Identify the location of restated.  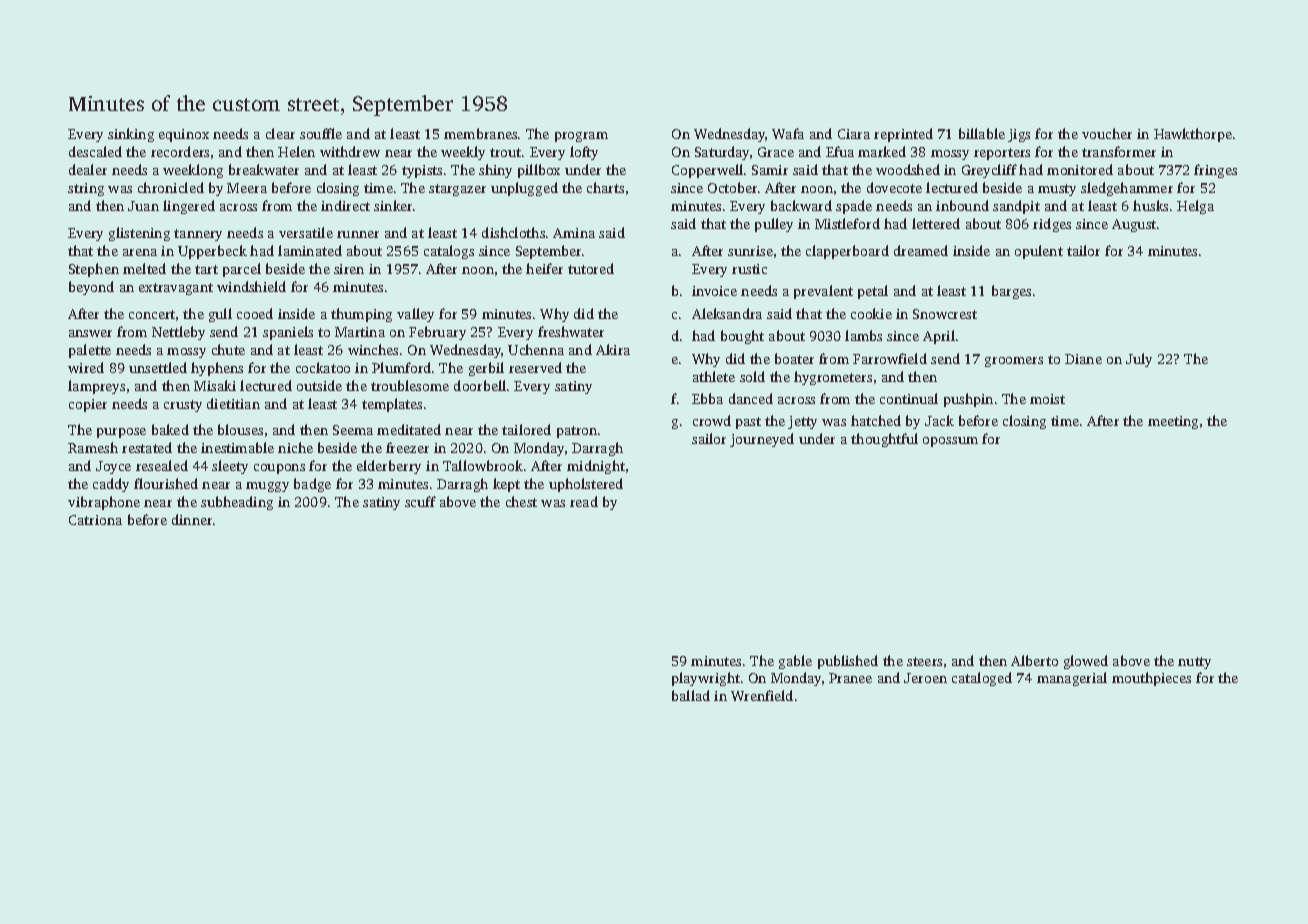
(147, 447).
